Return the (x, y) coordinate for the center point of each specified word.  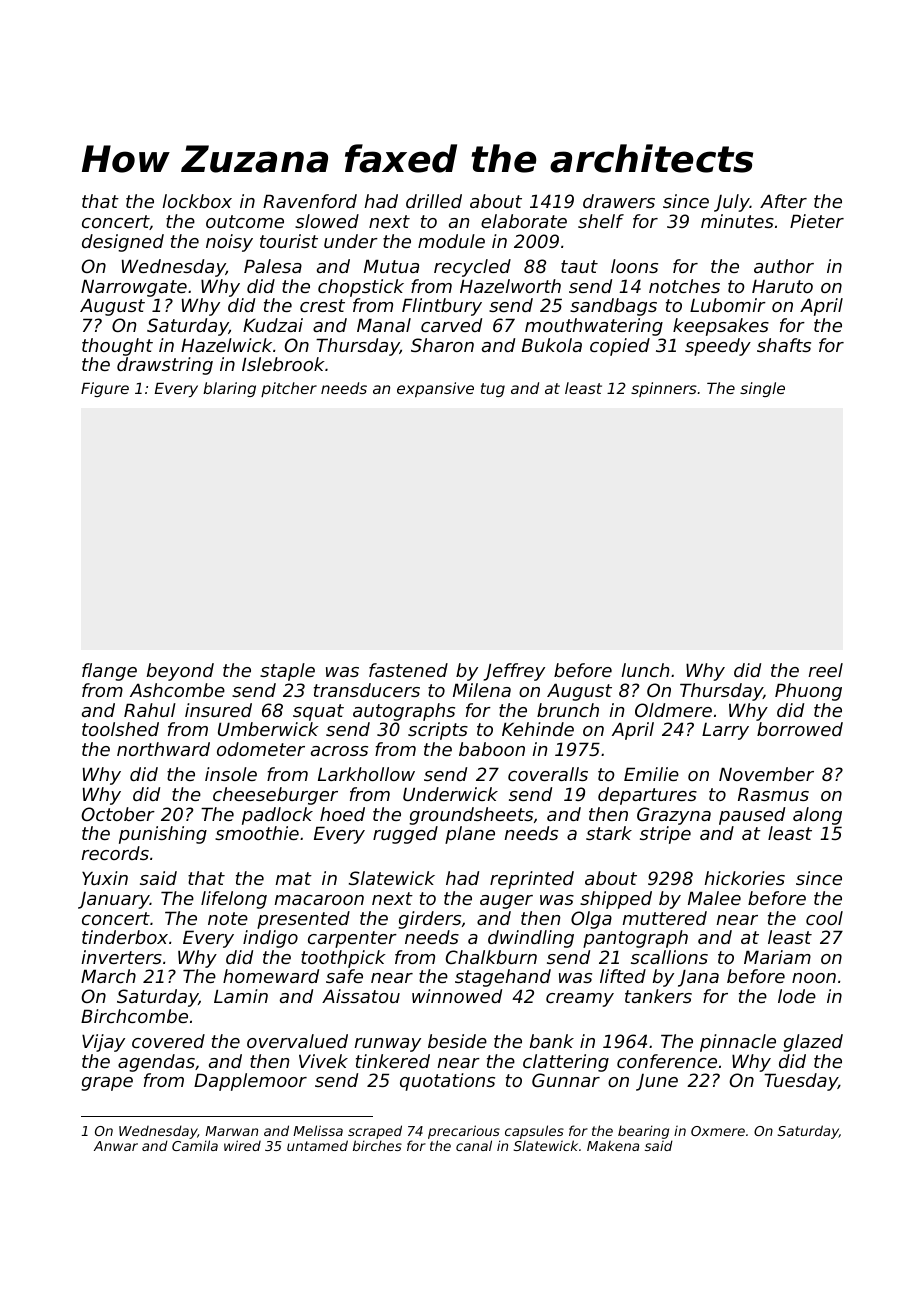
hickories (744, 878)
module (451, 241)
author (784, 266)
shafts (784, 345)
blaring (229, 389)
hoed (342, 814)
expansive (435, 389)
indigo (270, 939)
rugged (405, 835)
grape (107, 1084)
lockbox (197, 201)
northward (163, 749)
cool (824, 918)
